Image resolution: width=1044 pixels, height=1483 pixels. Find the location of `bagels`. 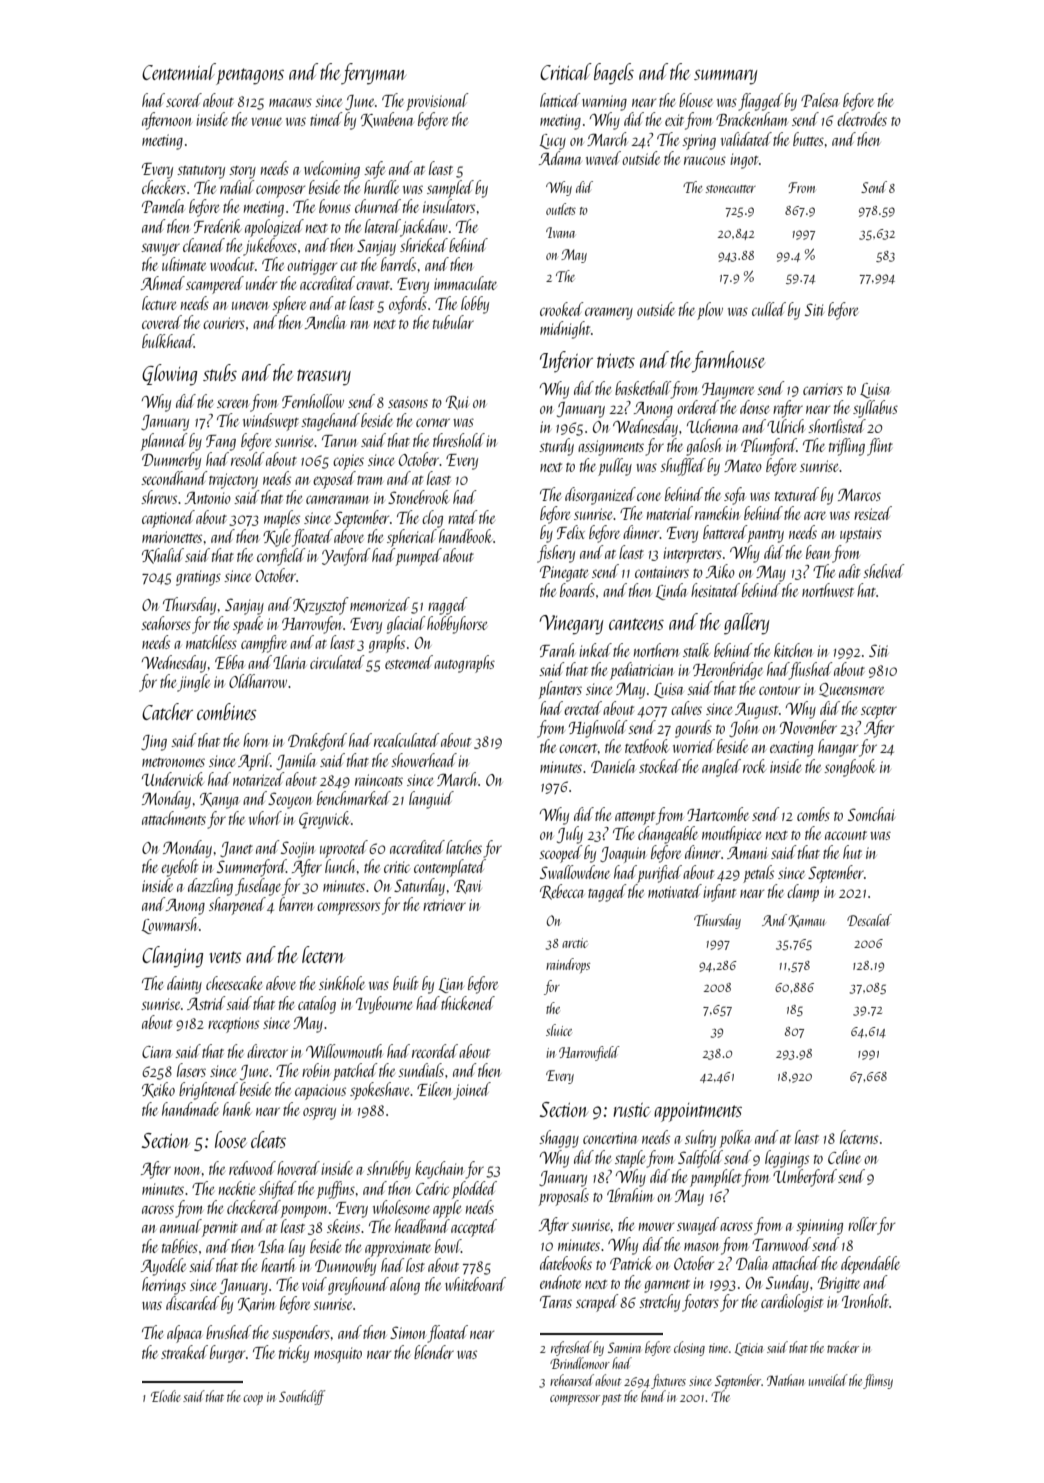

bagels is located at coordinates (614, 74).
